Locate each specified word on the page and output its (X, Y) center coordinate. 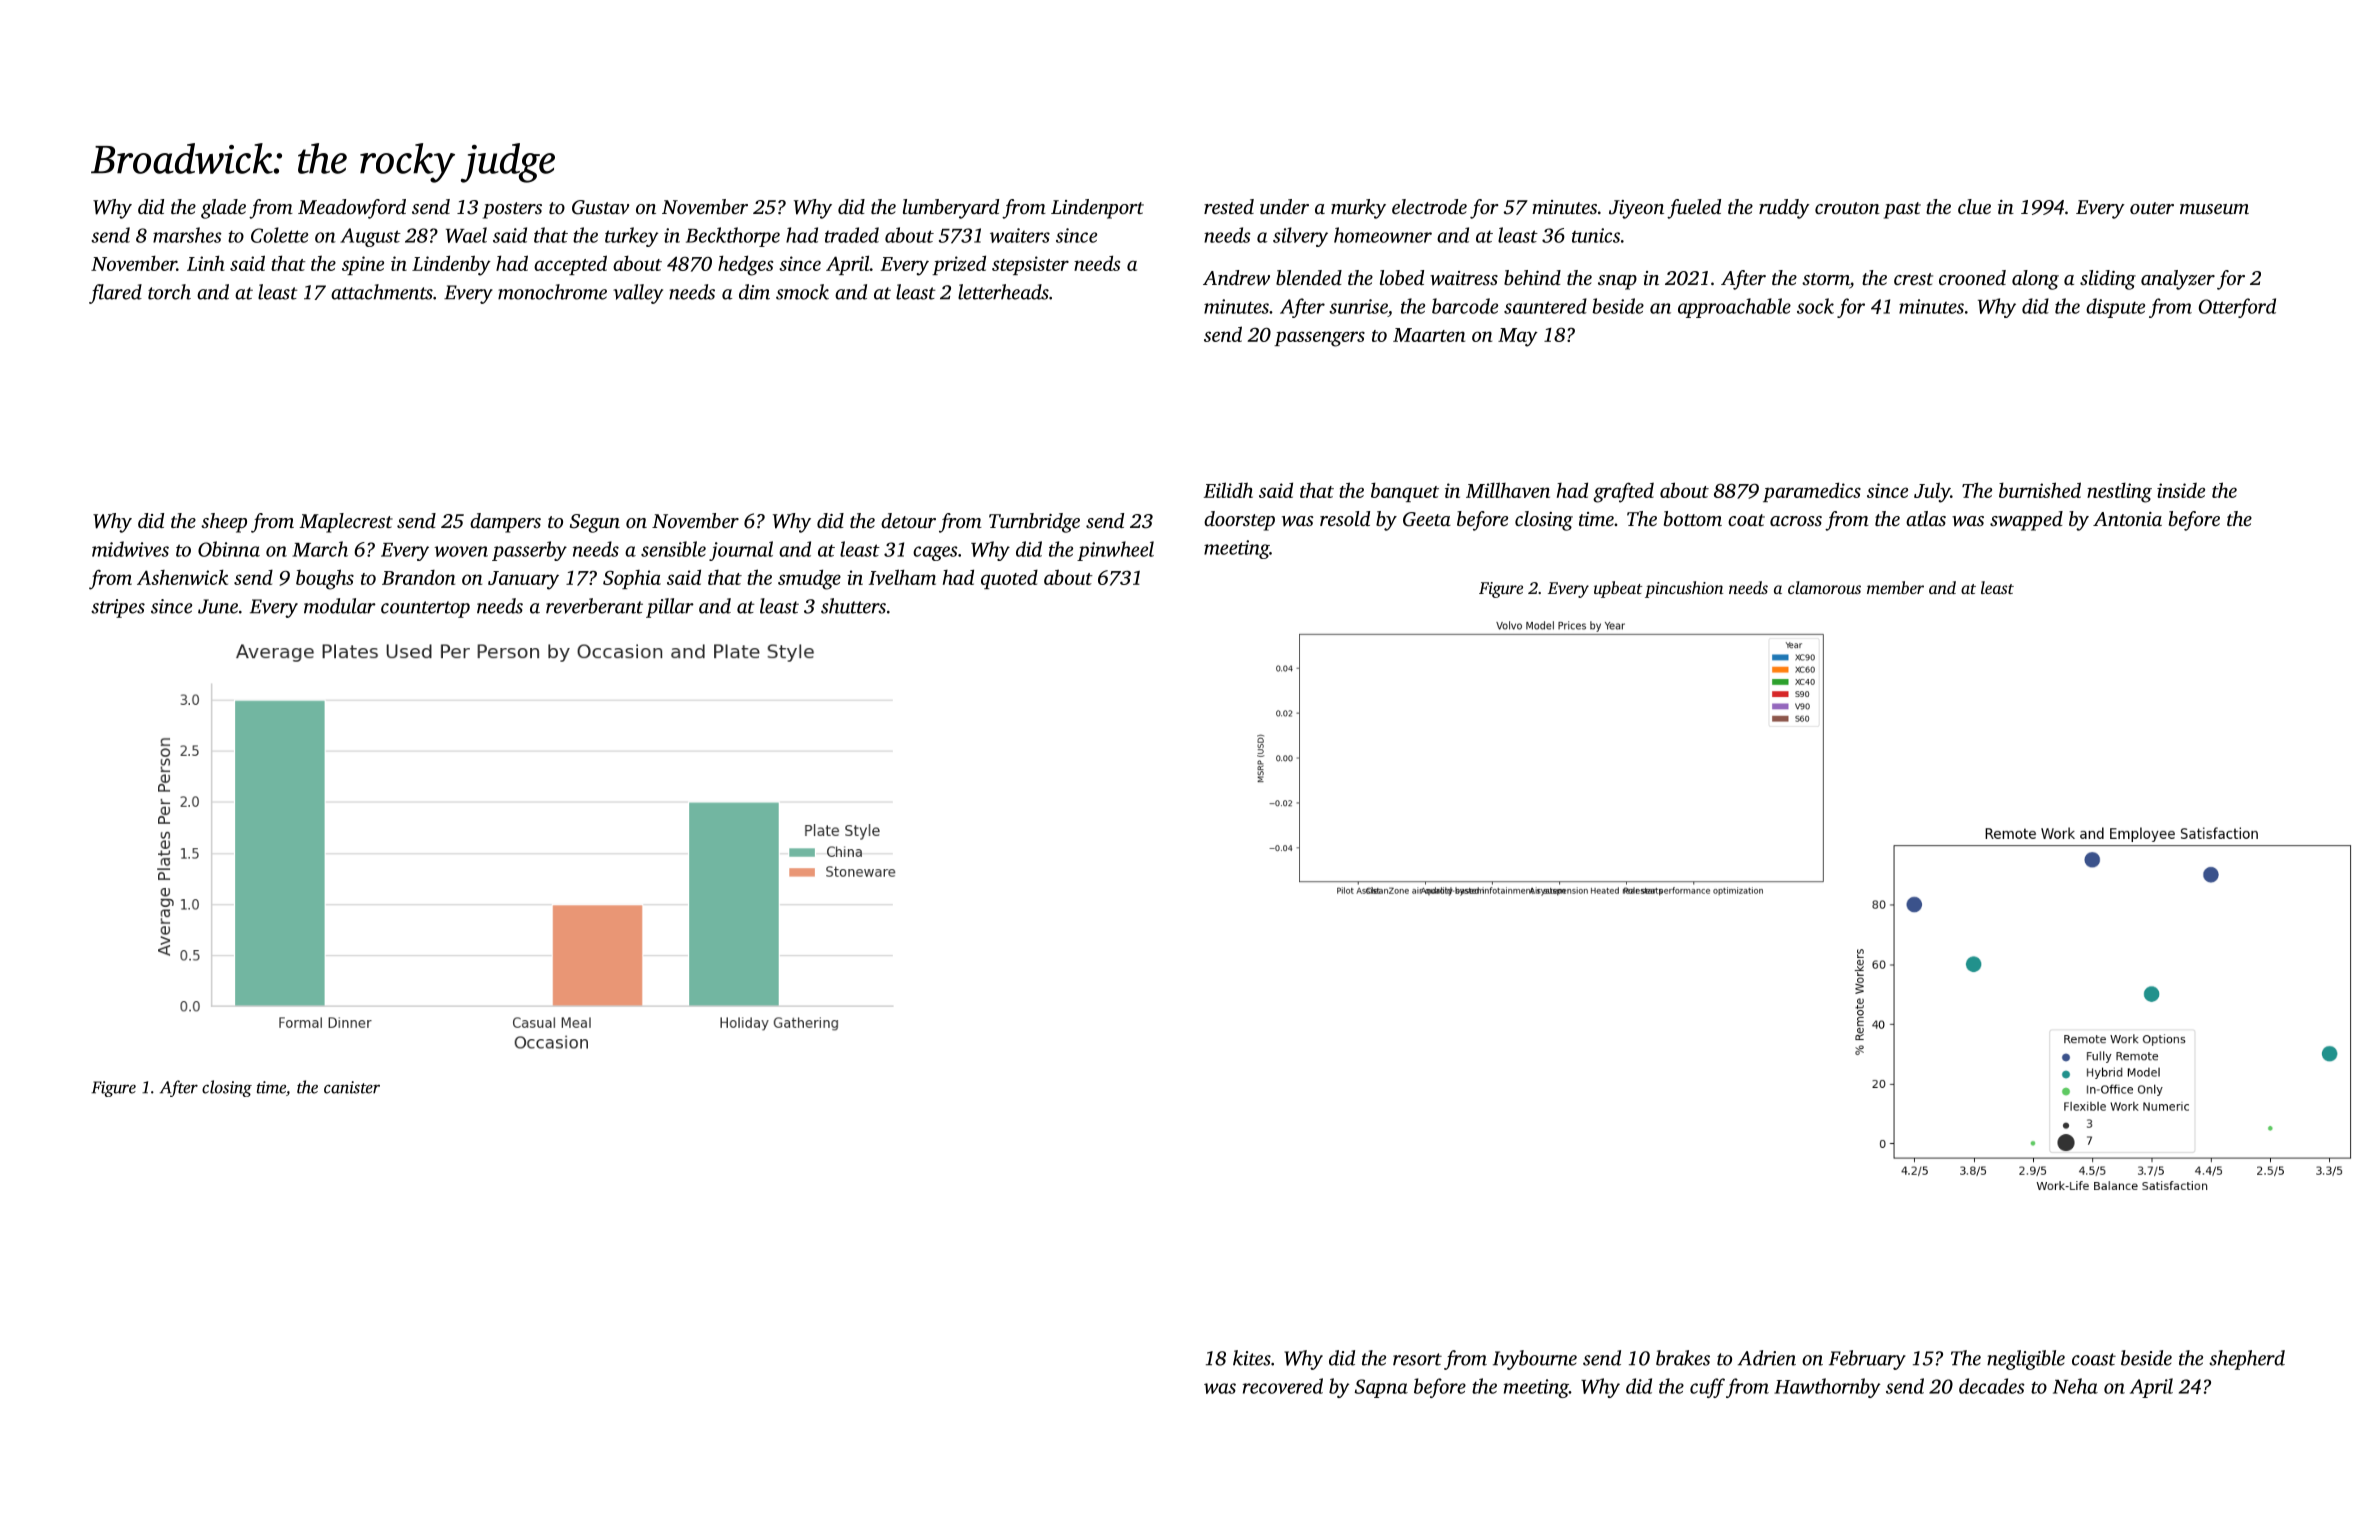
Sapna (1381, 1388)
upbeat (1618, 589)
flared (115, 294)
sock (1815, 306)
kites (1252, 1358)
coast (2094, 1359)
